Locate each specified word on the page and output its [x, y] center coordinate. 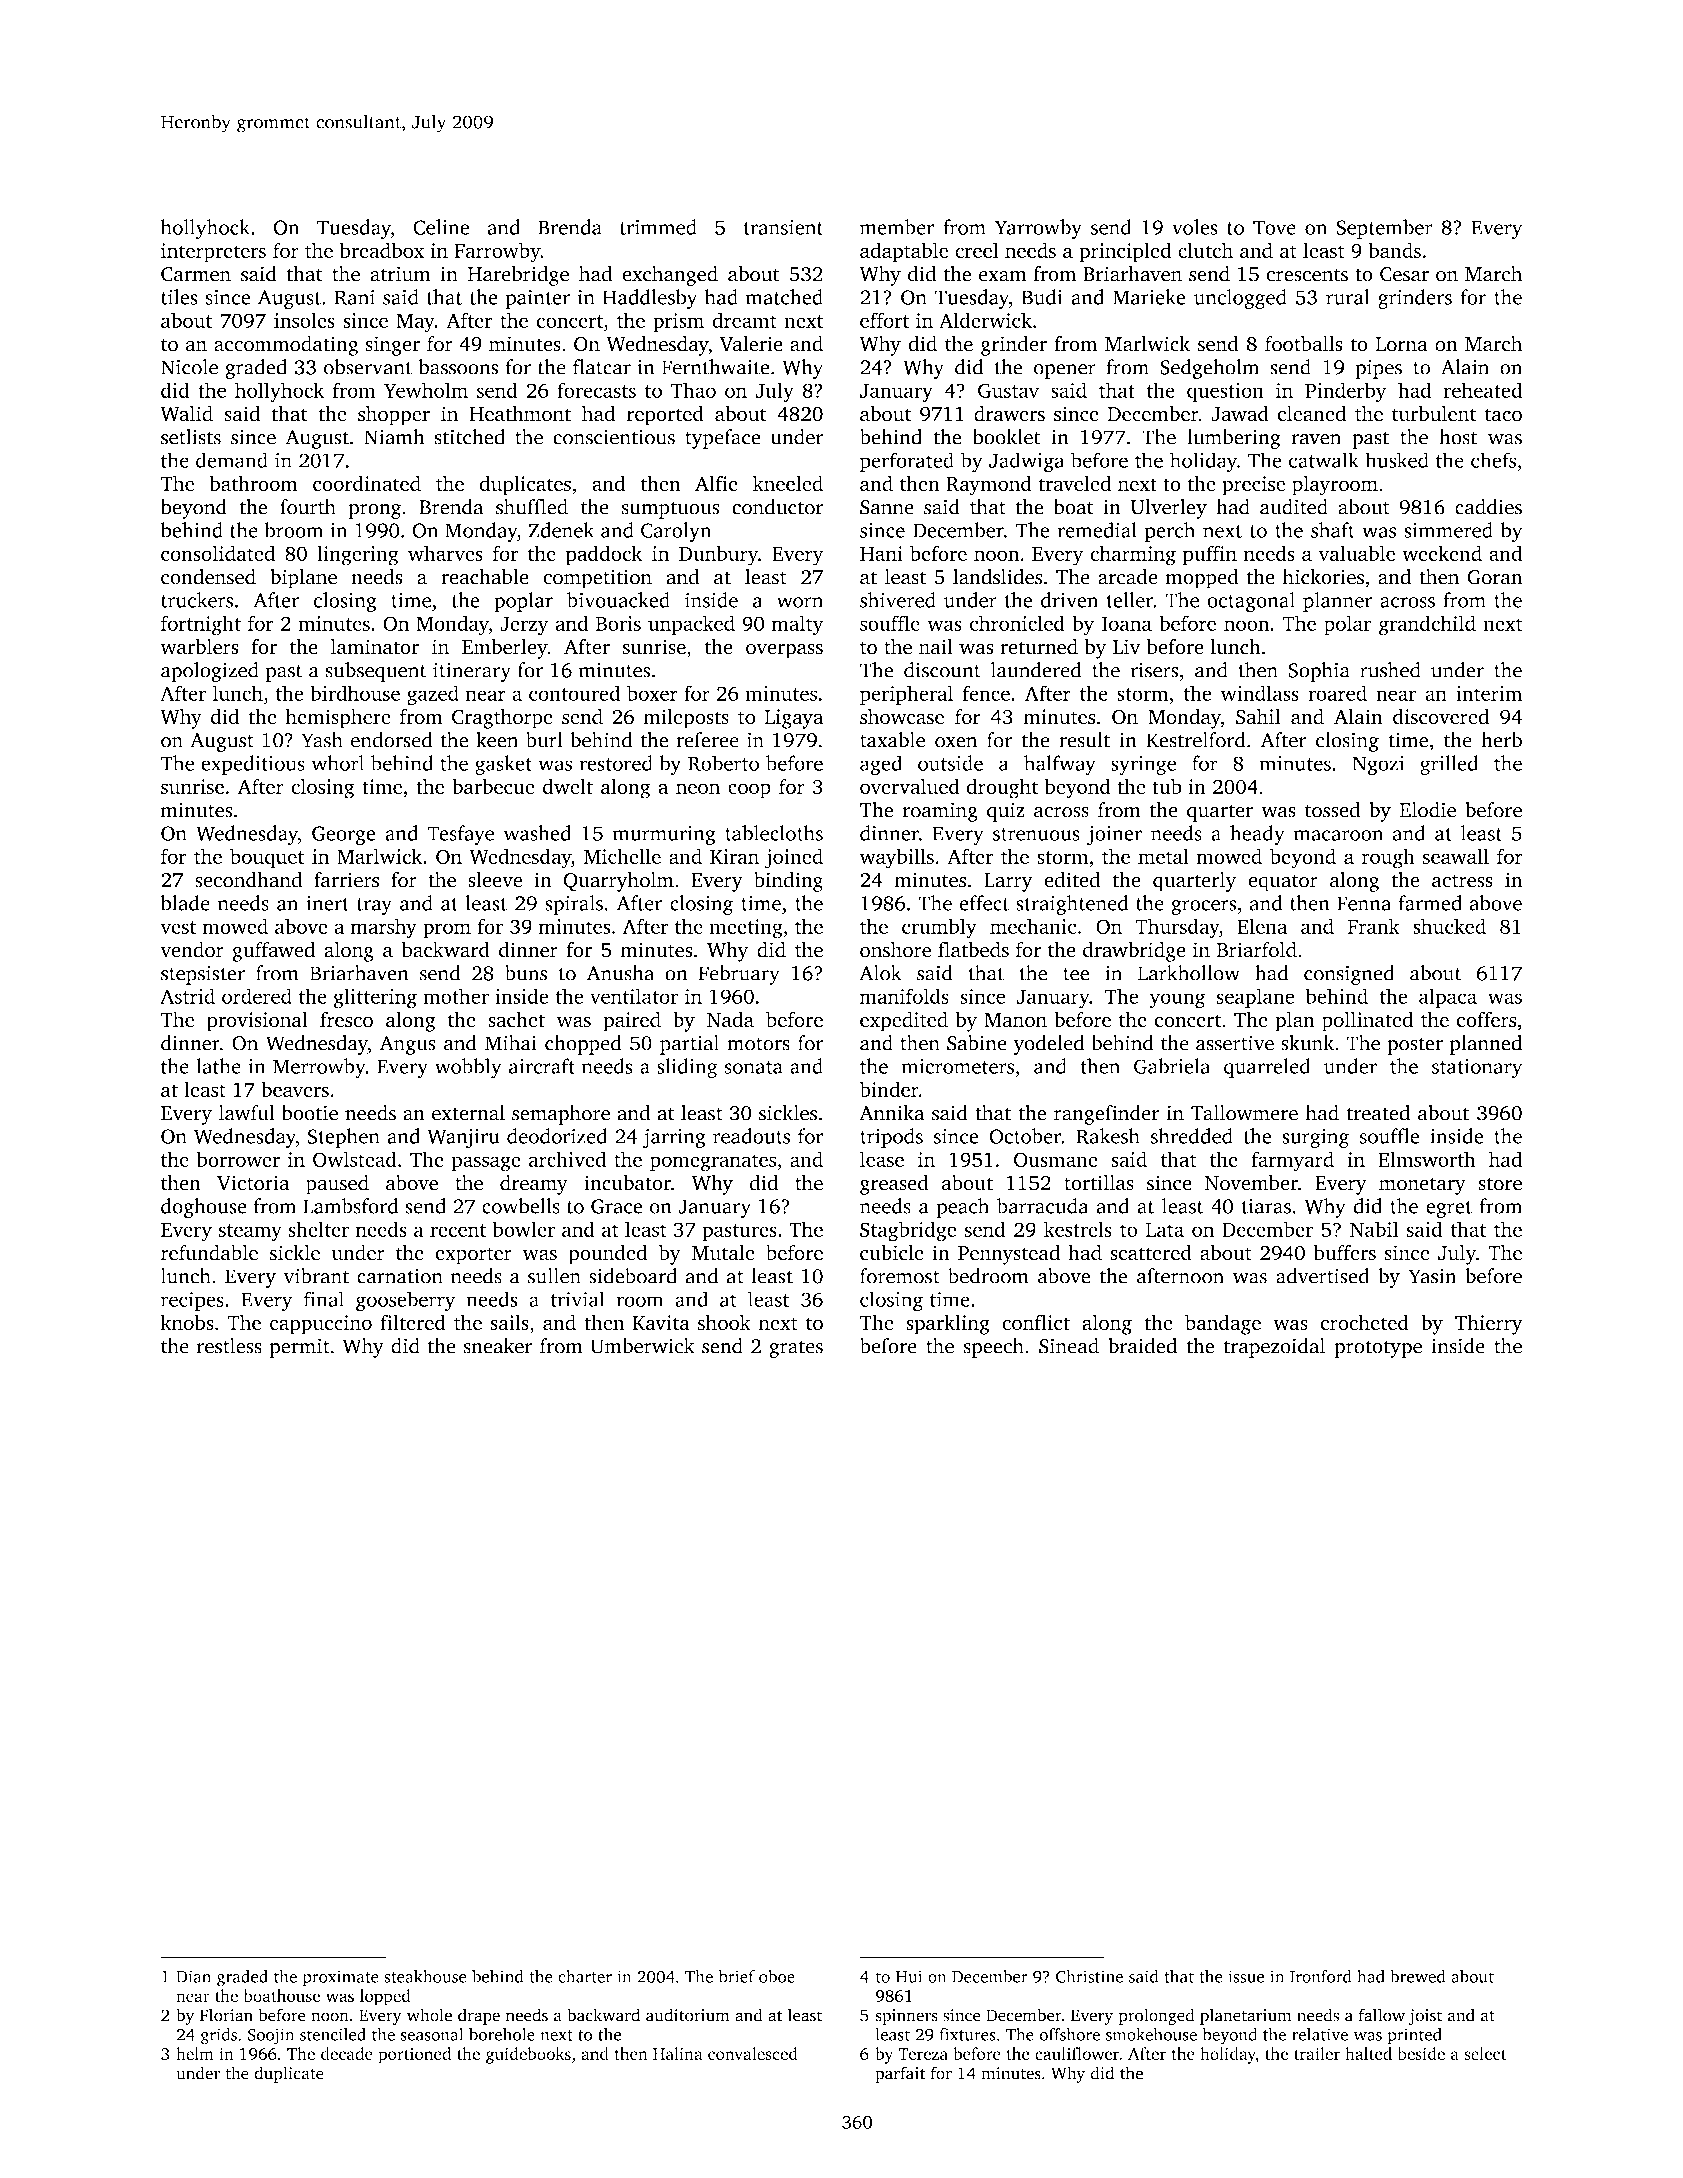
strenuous [1036, 834]
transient [783, 227]
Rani [354, 297]
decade [347, 2053]
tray [374, 906]
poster [1415, 1046]
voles [1195, 227]
